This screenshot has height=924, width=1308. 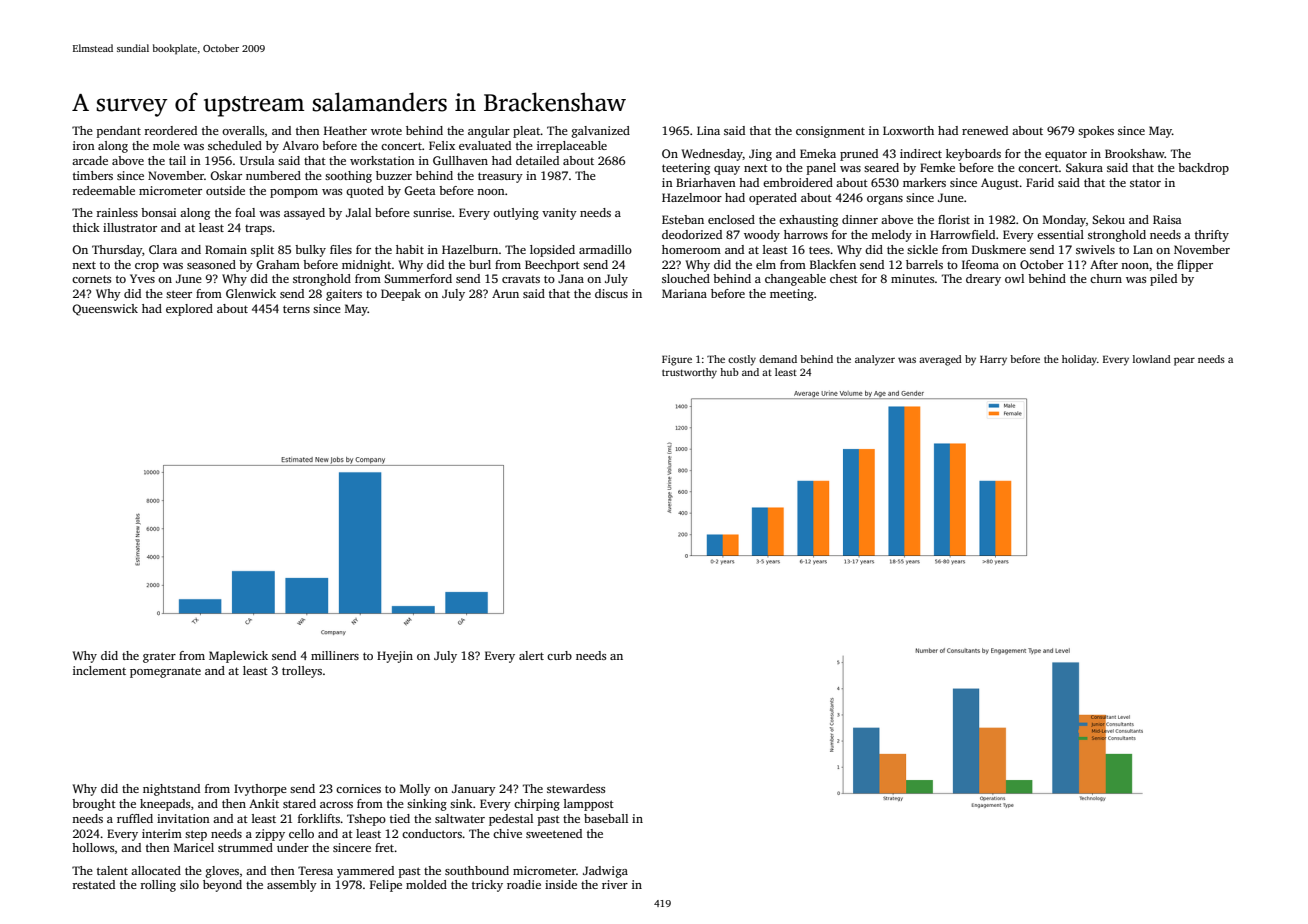 I want to click on Jadwiga, so click(x=605, y=872).
